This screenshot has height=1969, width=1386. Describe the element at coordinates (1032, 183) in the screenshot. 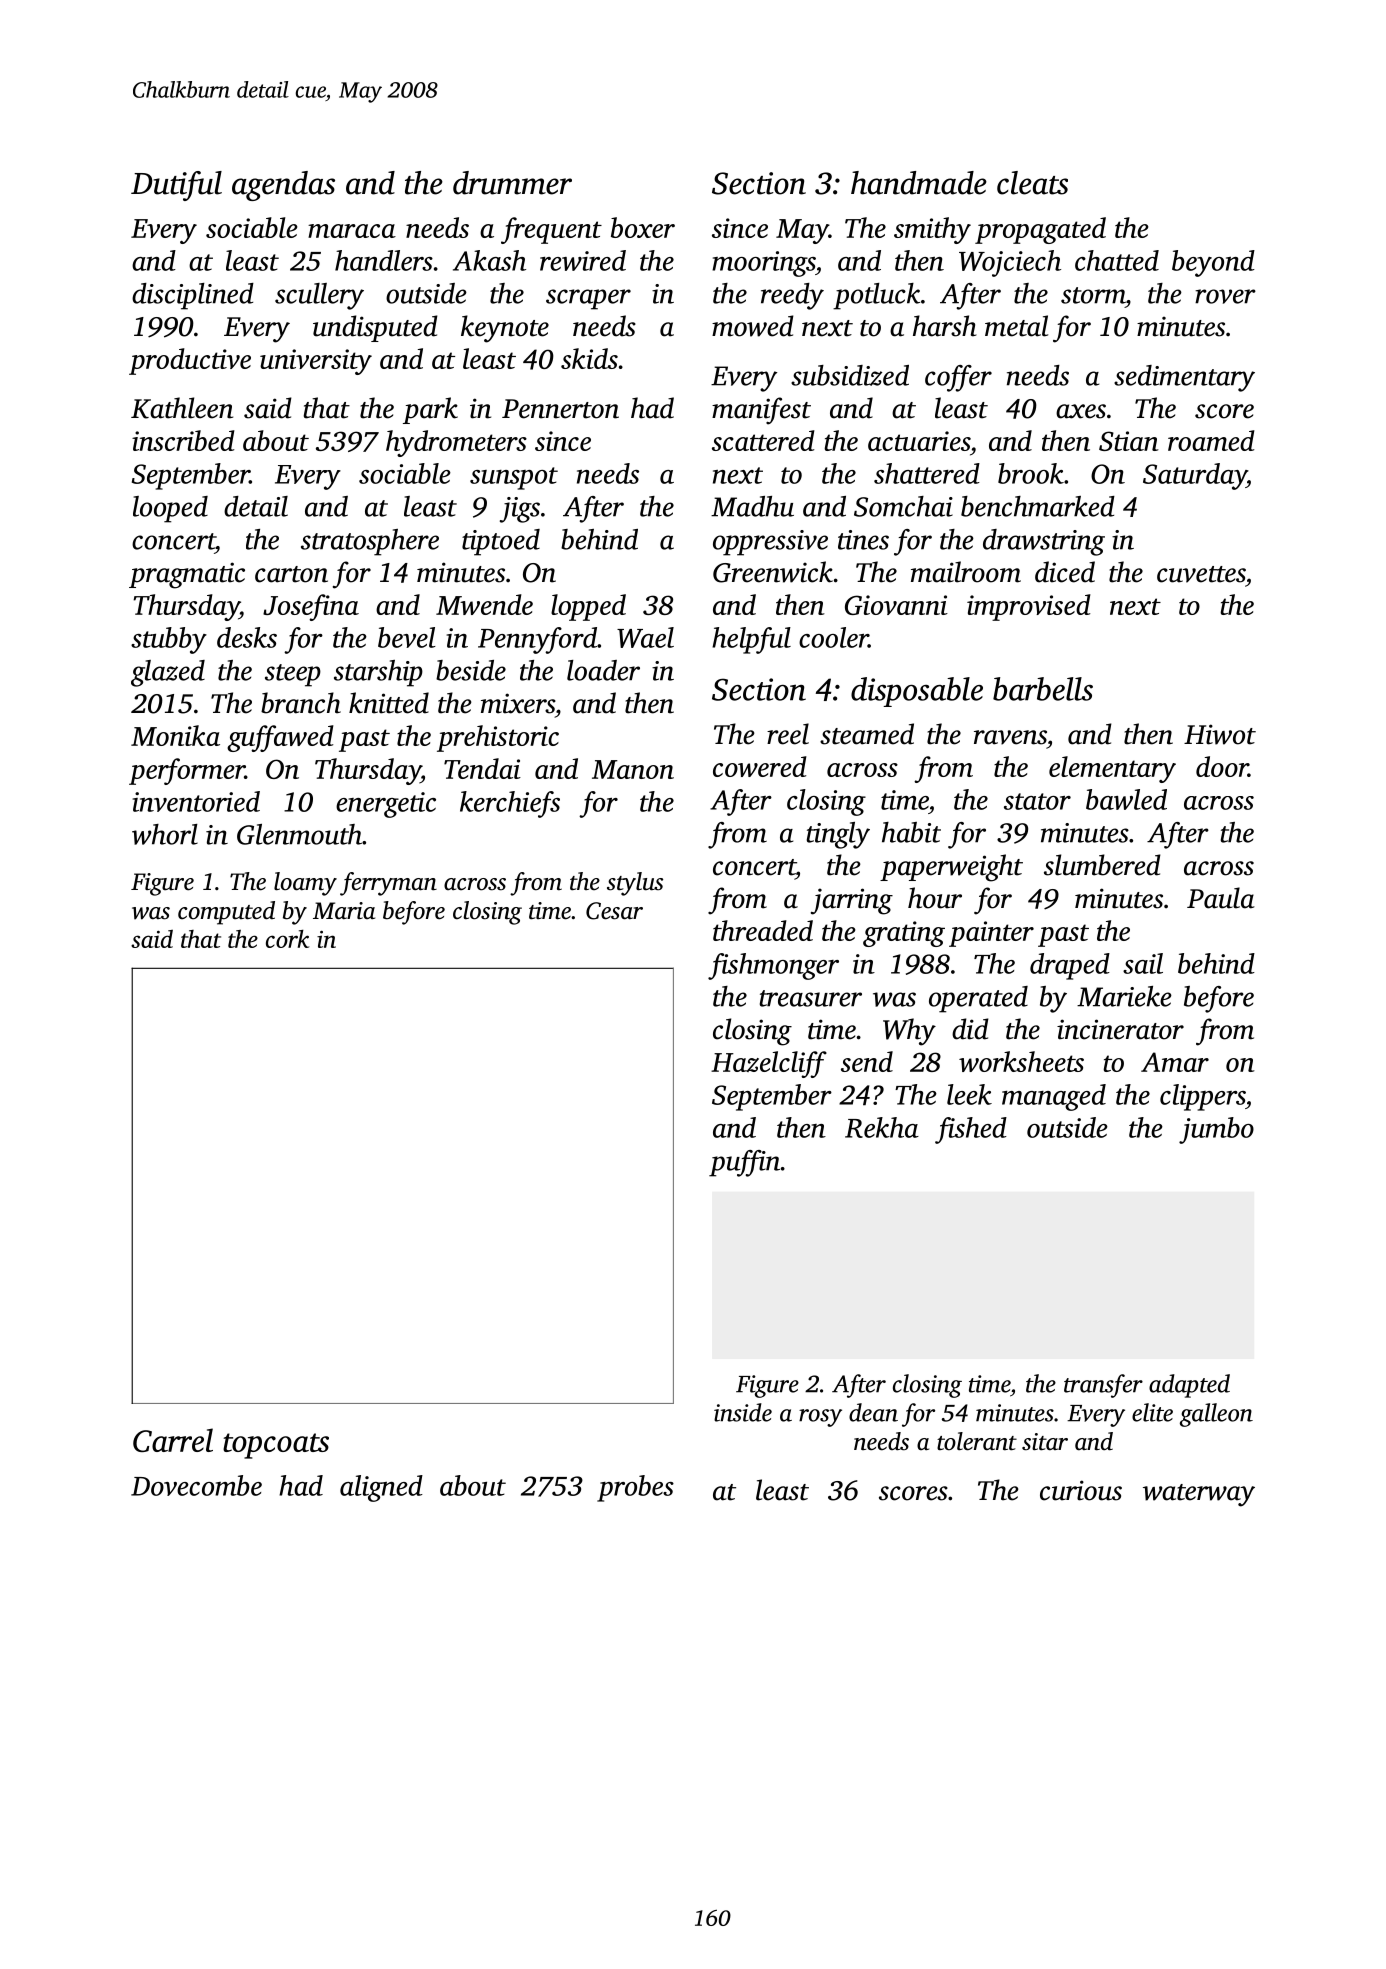

I see `cleats` at that location.
